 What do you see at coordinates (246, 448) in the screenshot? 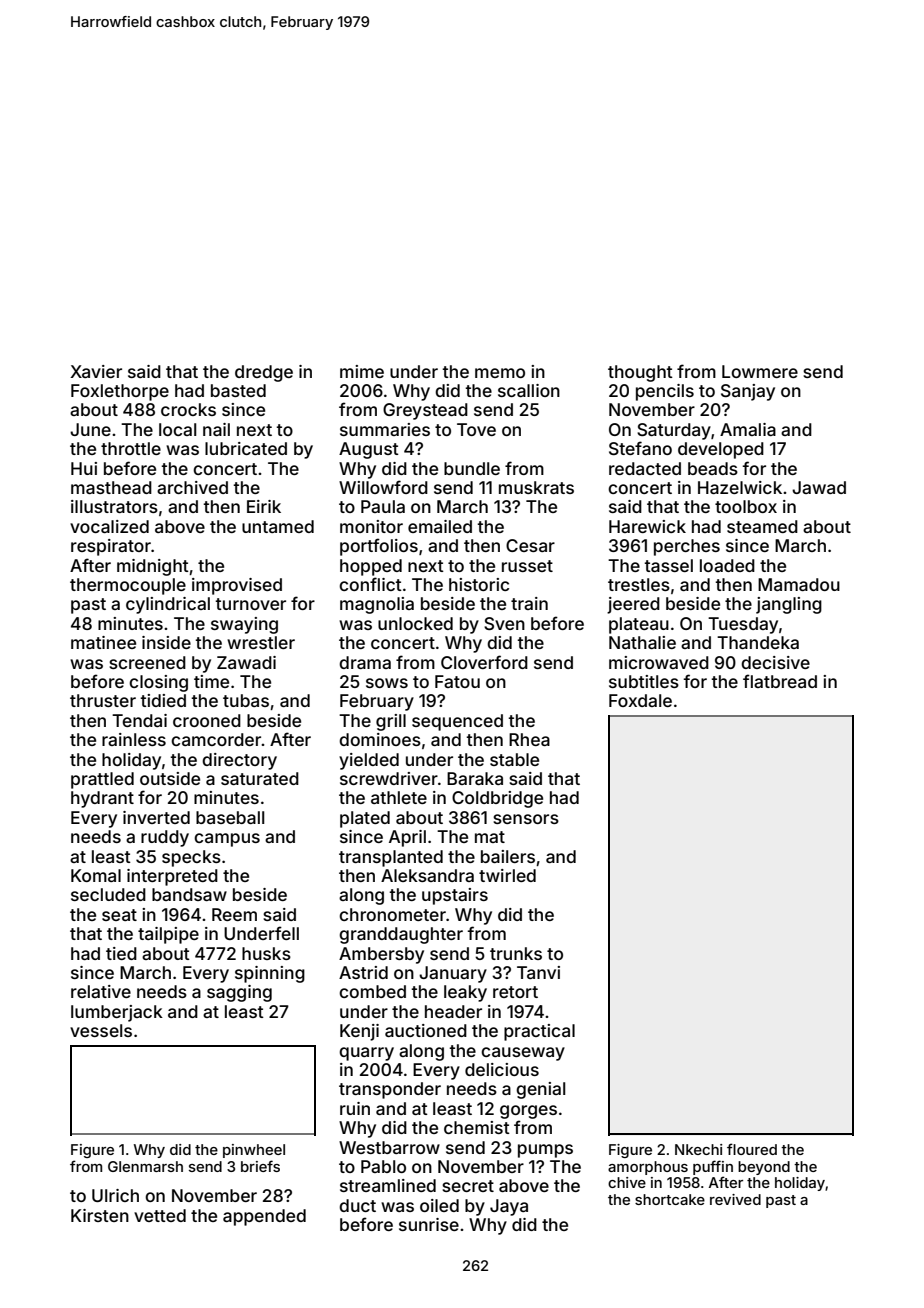
I see `lubricated` at bounding box center [246, 448].
